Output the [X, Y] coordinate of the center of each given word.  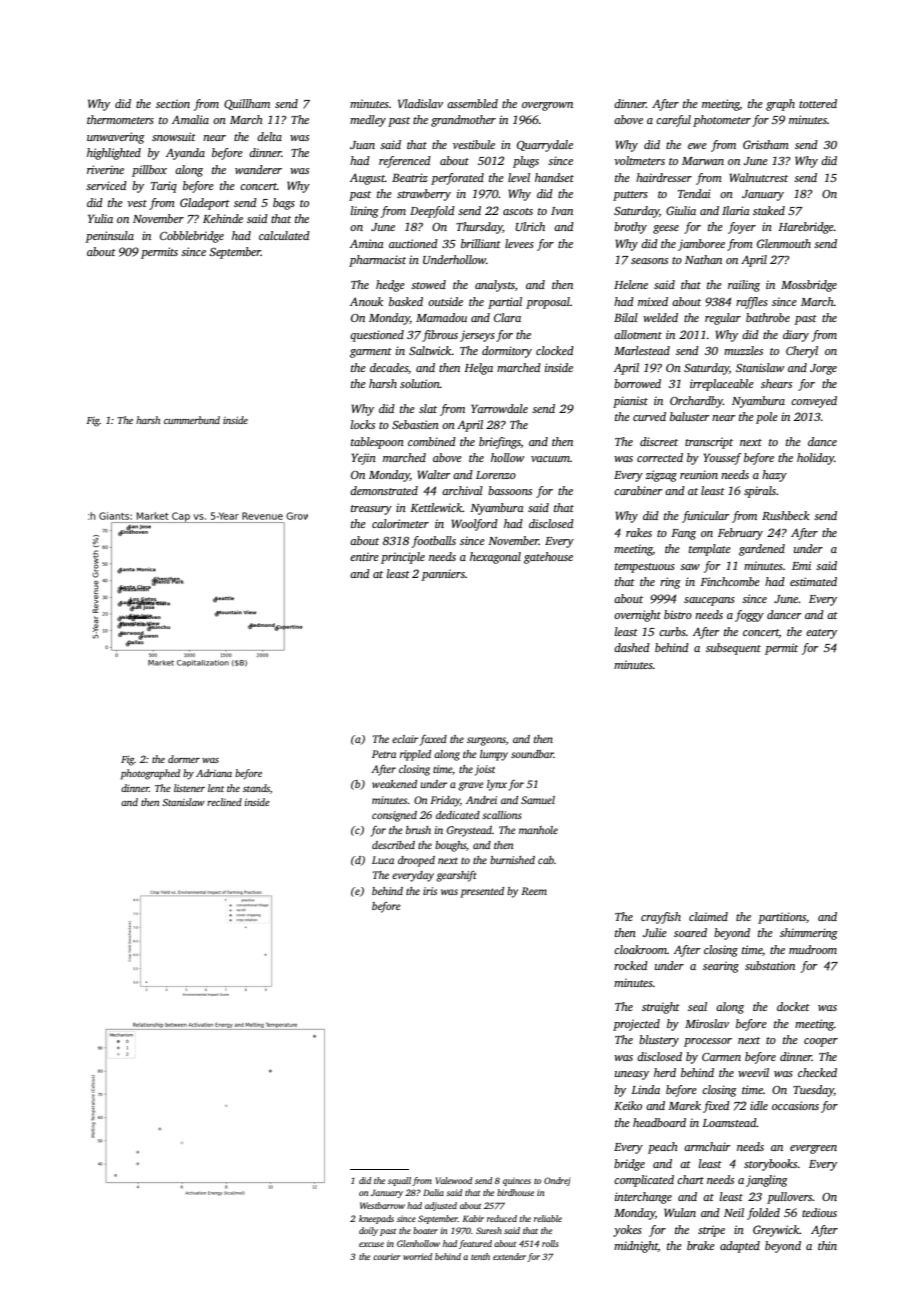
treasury [371, 510]
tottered [818, 103]
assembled [472, 103]
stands [256, 788]
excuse [371, 1244]
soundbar [532, 754]
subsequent [733, 649]
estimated [813, 581]
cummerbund [192, 420]
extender [509, 1256]
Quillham [247, 104]
